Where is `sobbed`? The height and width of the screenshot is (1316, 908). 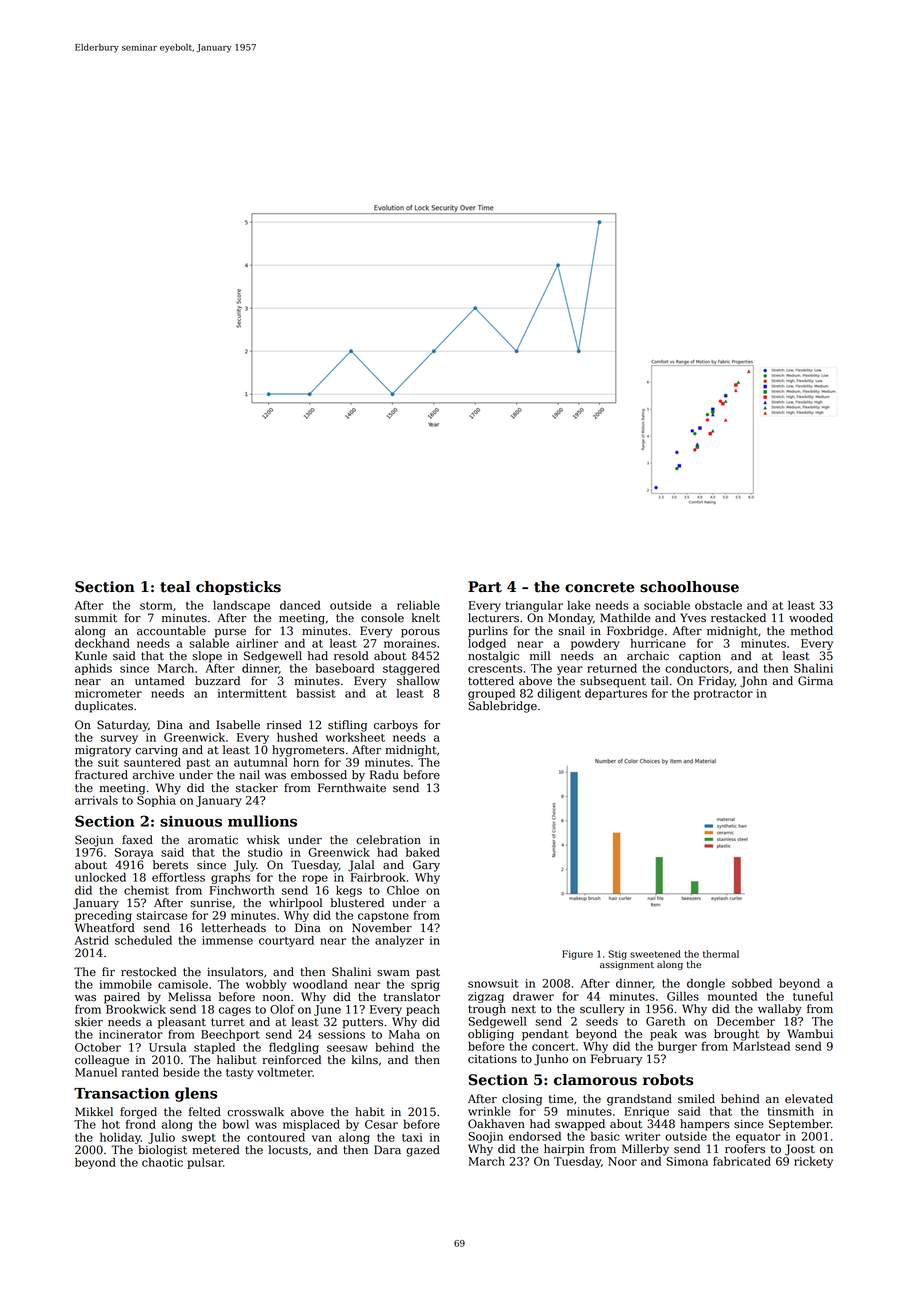 sobbed is located at coordinates (752, 983).
